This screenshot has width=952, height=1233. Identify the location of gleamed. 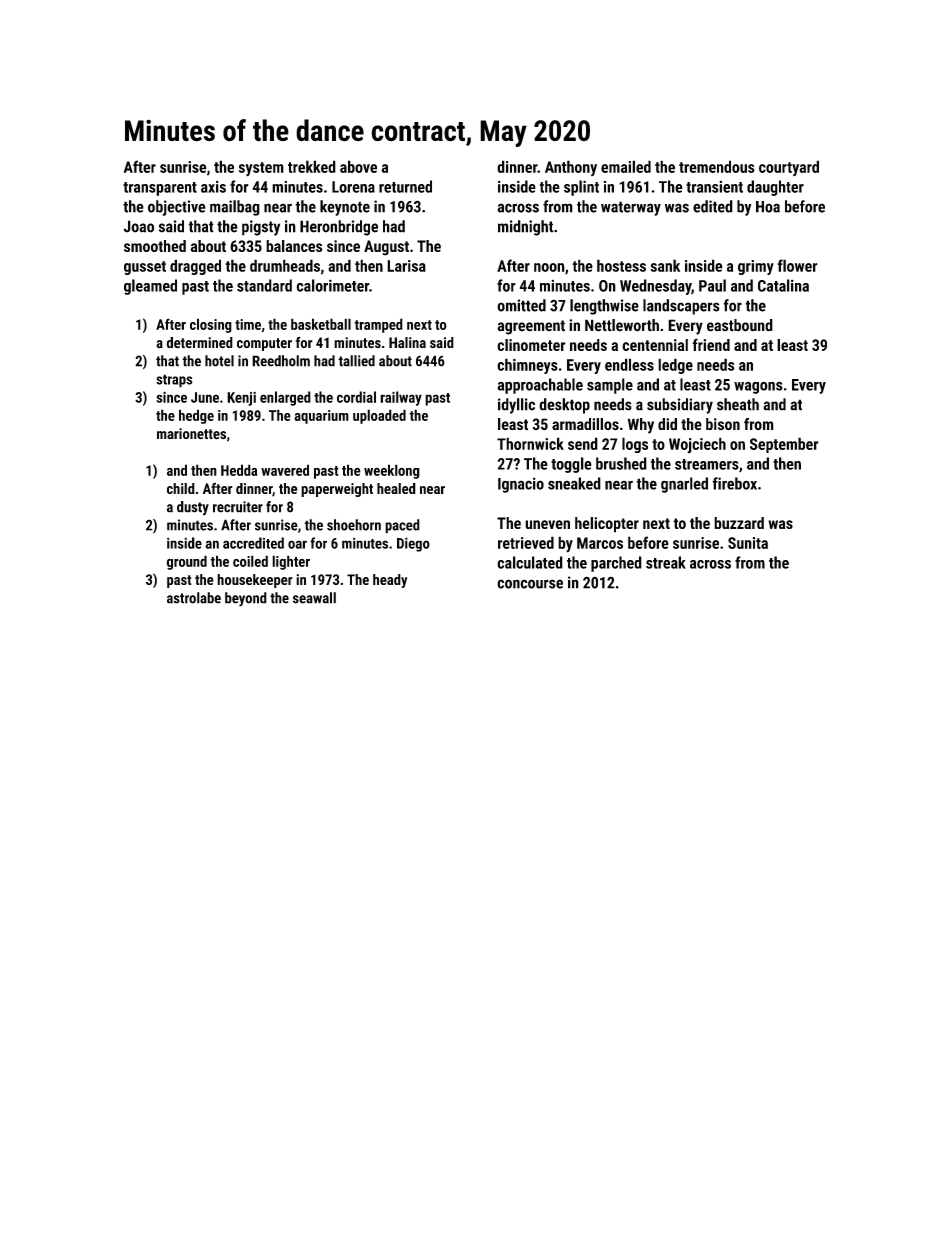
(150, 287).
